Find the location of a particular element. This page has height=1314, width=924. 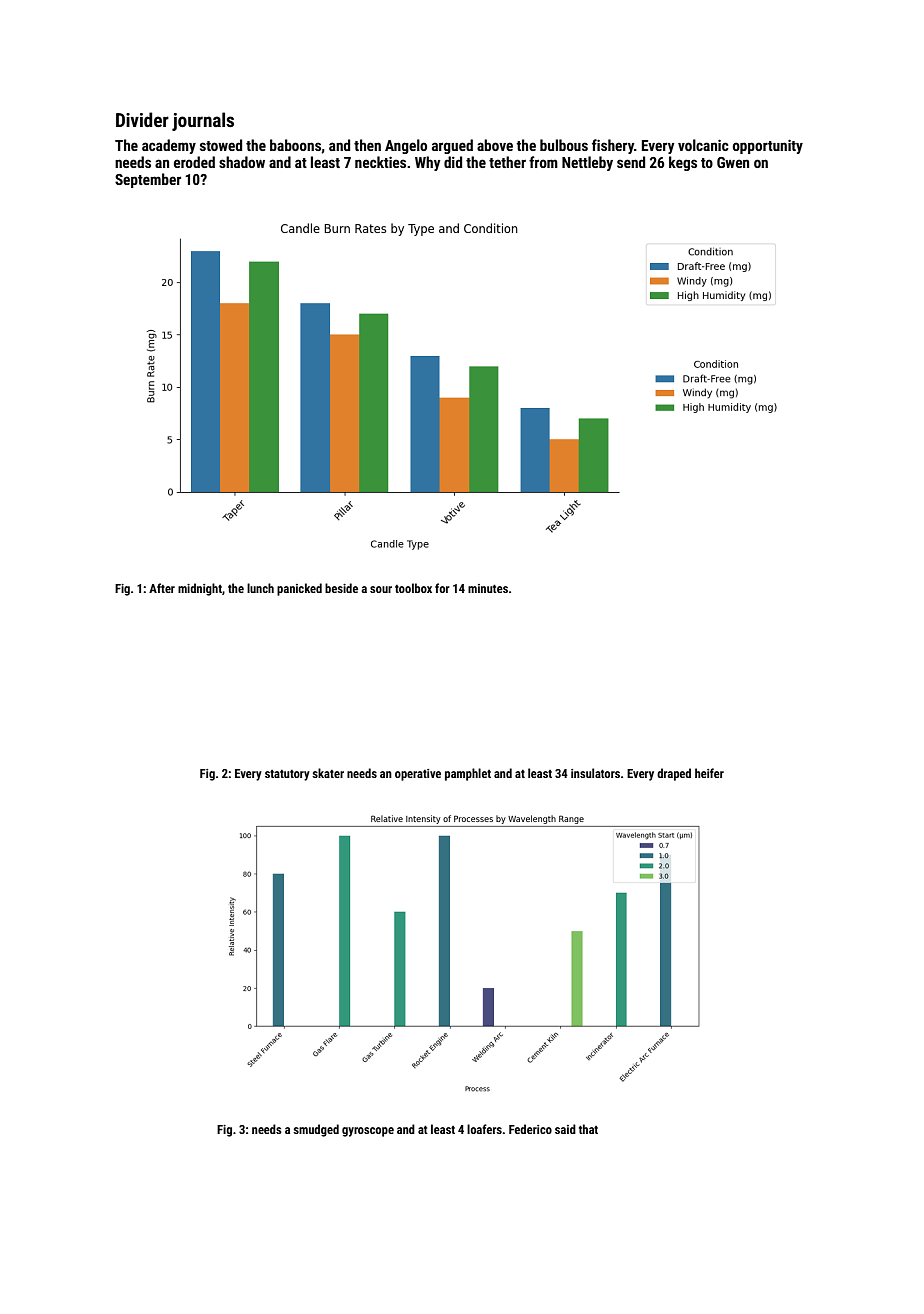

eroded is located at coordinates (194, 162).
